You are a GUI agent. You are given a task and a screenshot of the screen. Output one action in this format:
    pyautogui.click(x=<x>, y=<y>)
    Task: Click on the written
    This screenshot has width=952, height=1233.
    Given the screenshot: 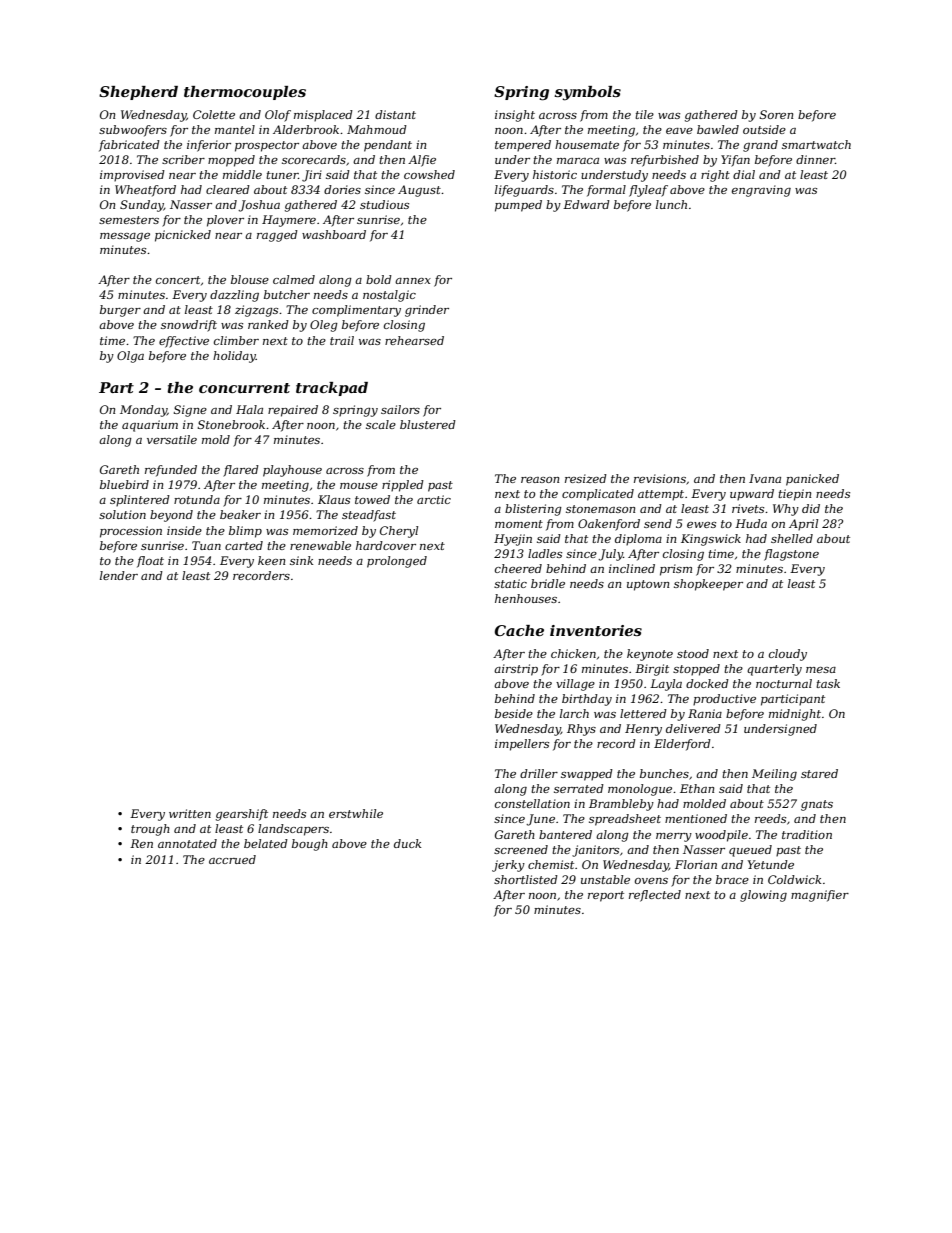 What is the action you would take?
    pyautogui.click(x=190, y=813)
